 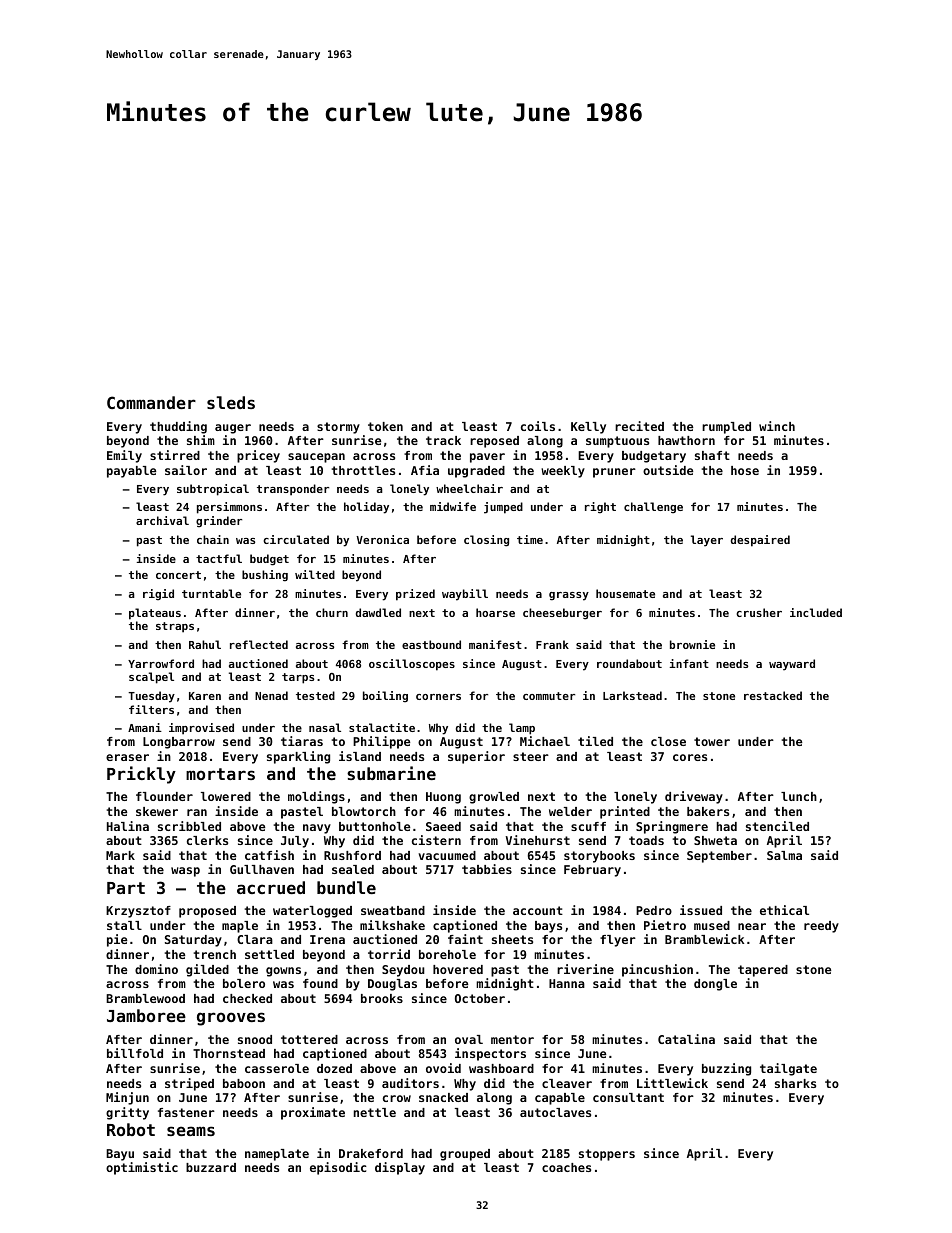 I want to click on Commander, so click(x=151, y=402).
